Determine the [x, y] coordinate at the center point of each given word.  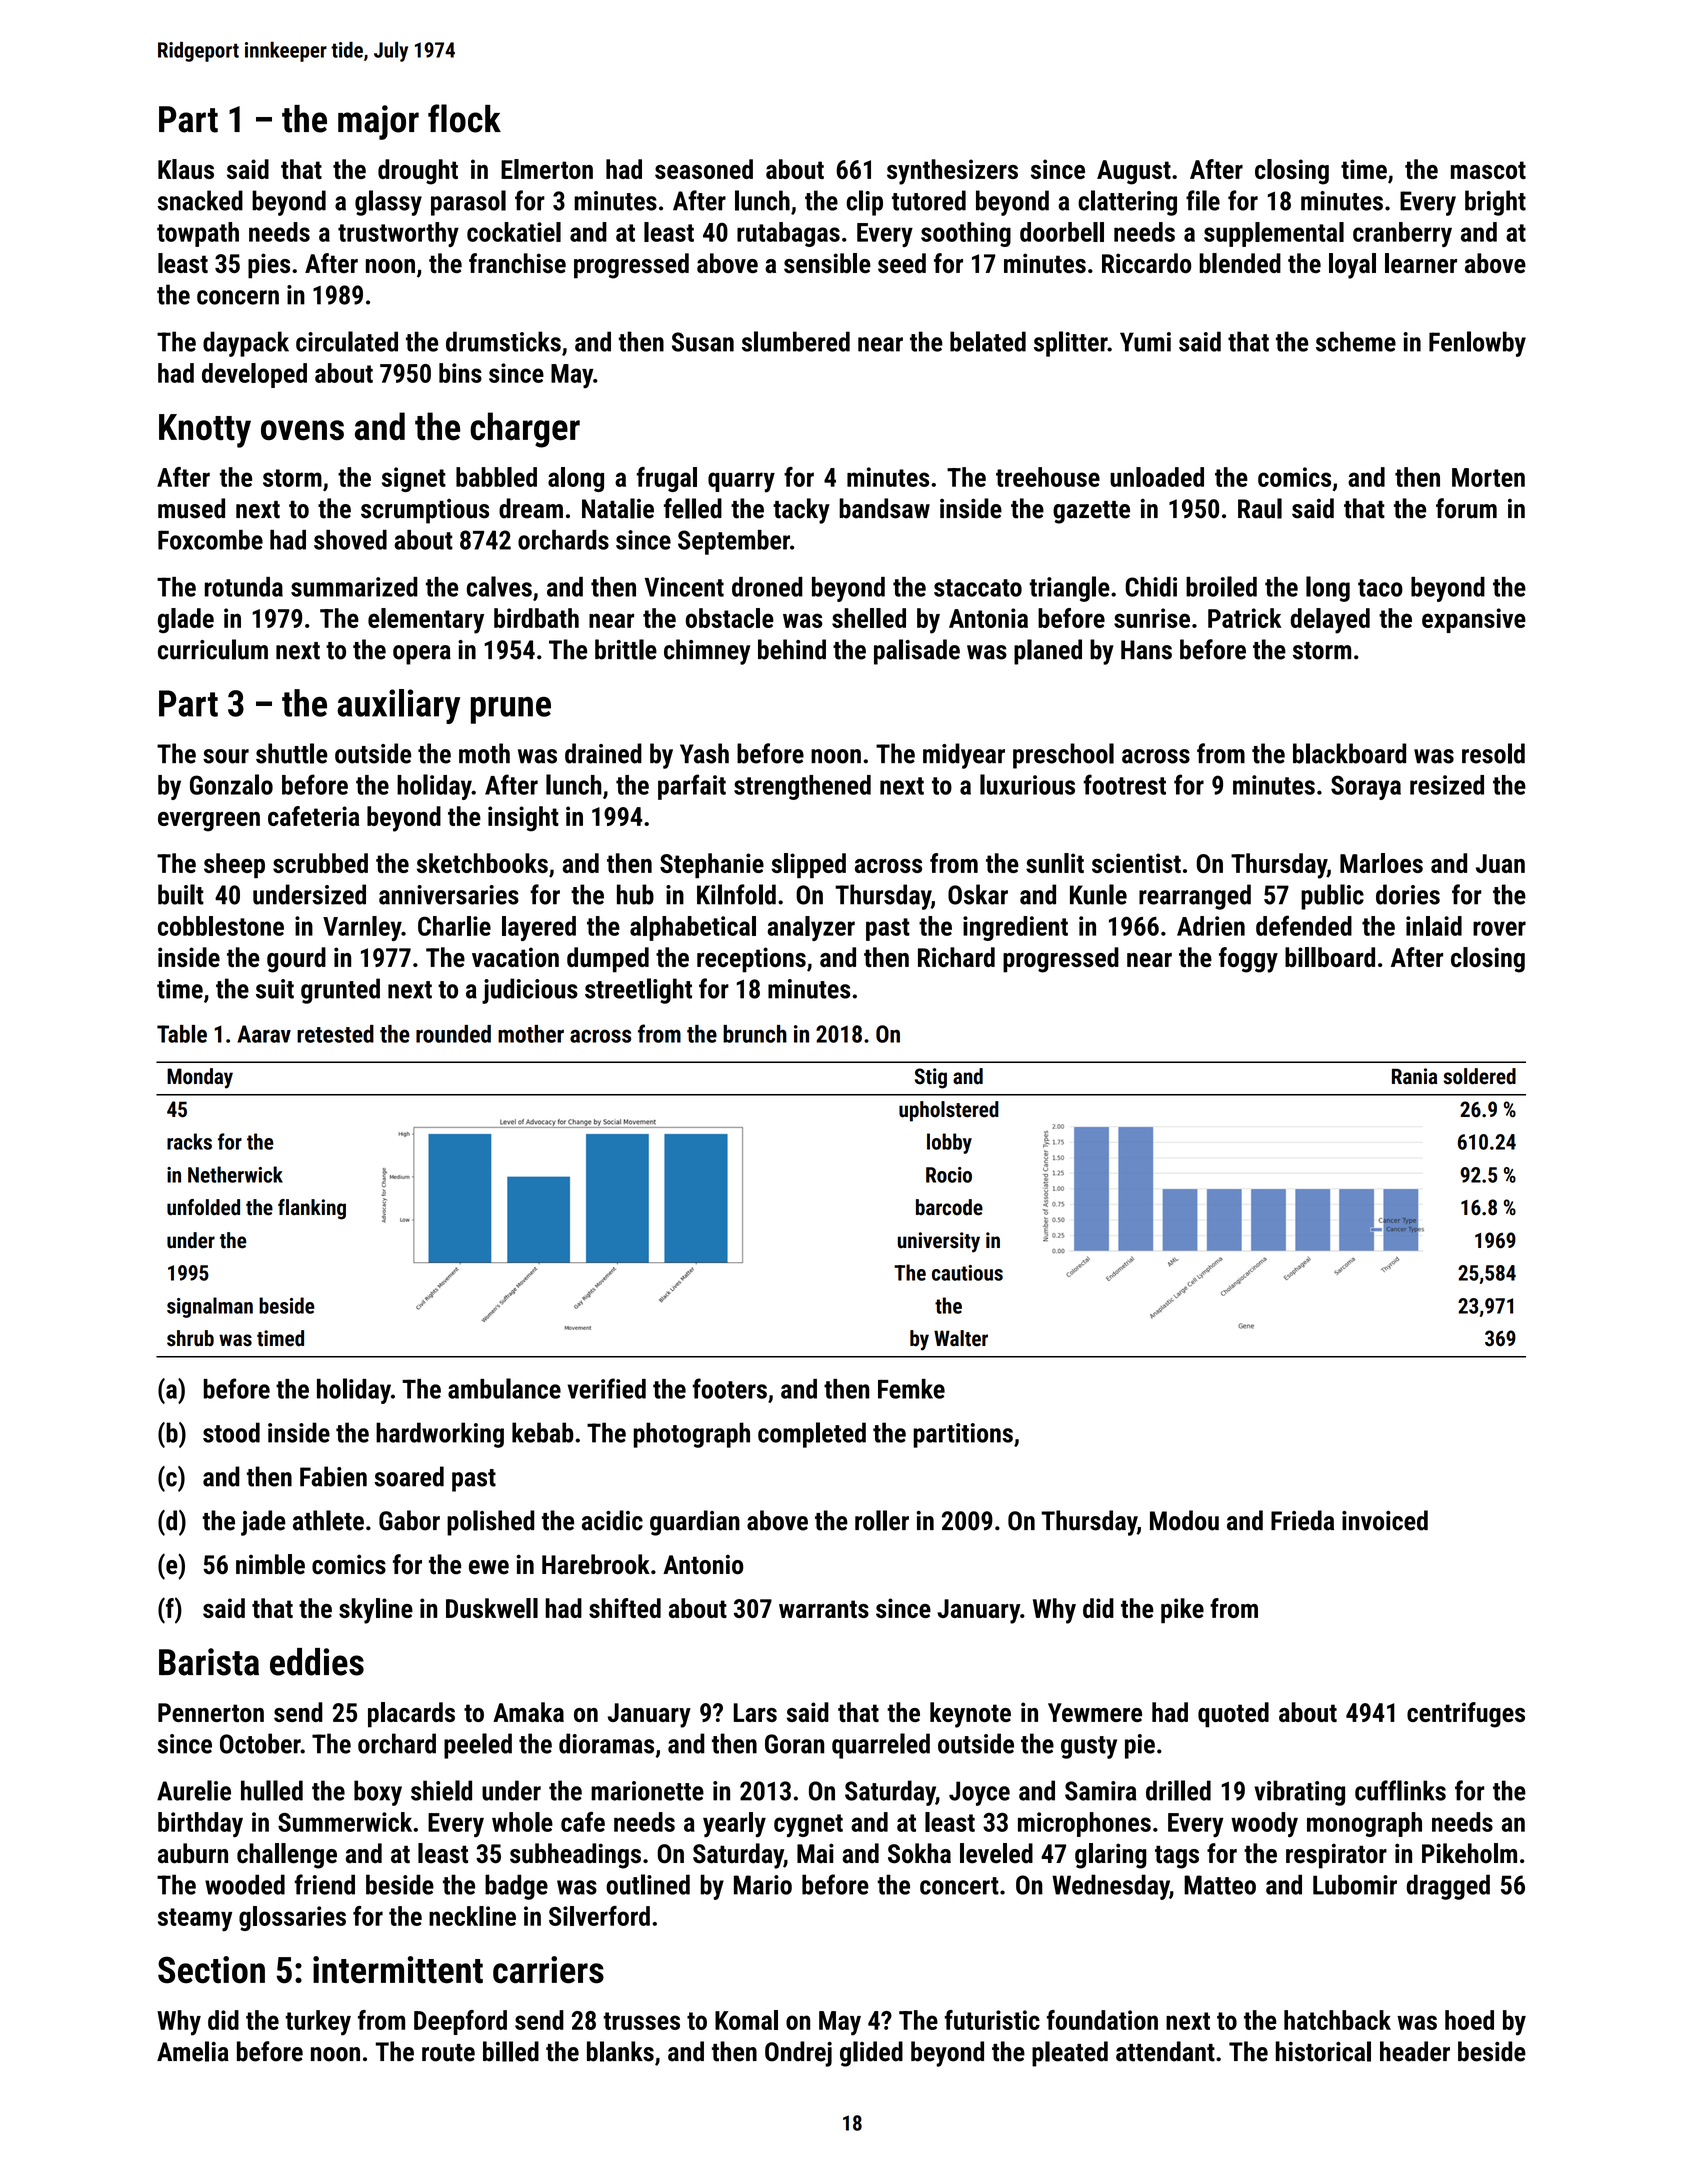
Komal [746, 2020]
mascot [1488, 170]
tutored [929, 200]
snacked [200, 200]
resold [1493, 753]
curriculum [213, 649]
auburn [193, 1853]
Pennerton [211, 1712]
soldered [1479, 1076]
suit [275, 989]
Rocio [949, 1175]
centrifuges [1466, 1715]
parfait [692, 787]
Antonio [703, 1564]
